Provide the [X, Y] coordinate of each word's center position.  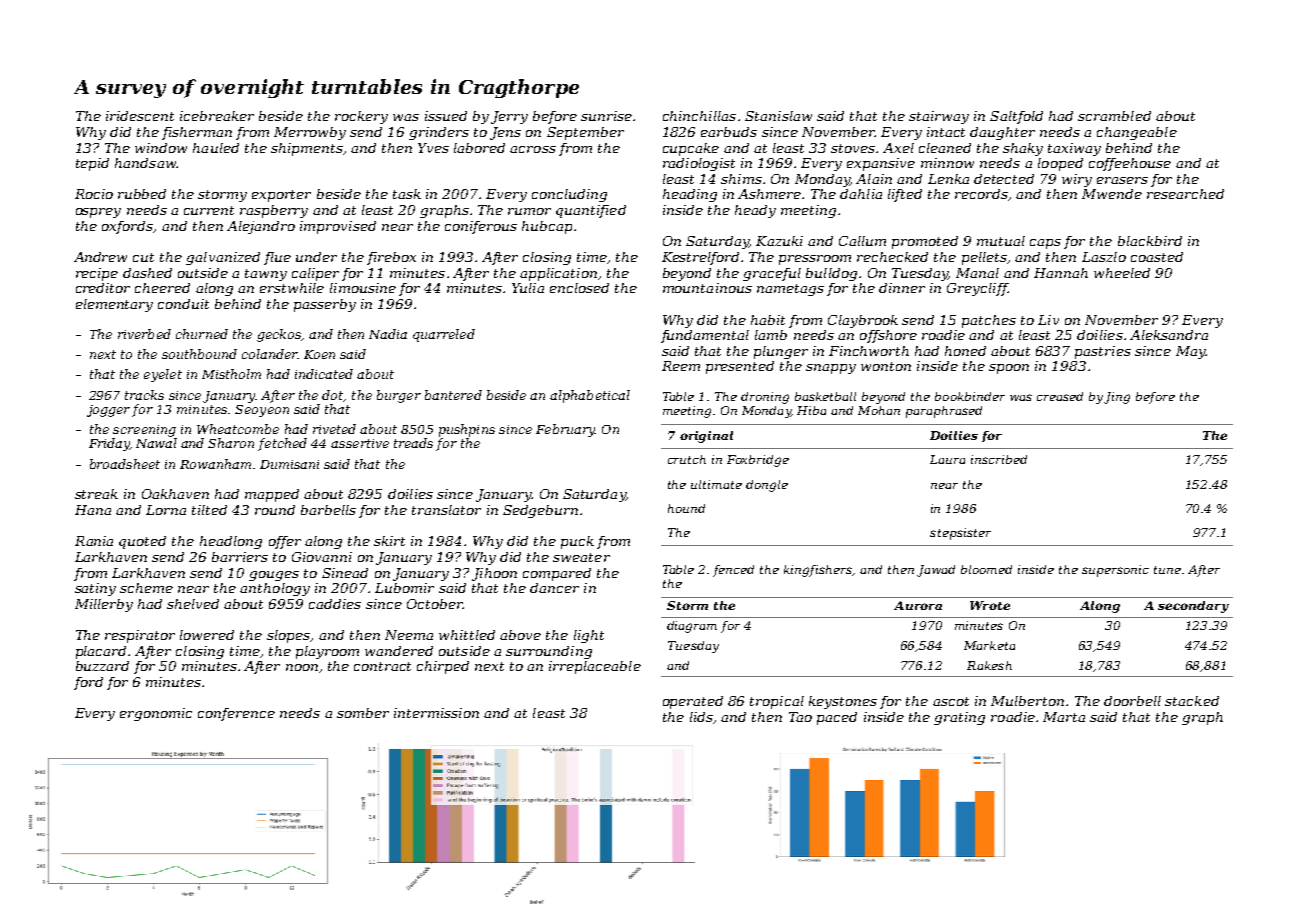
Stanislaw [778, 116]
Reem [681, 366]
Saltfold [1016, 117]
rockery [361, 117]
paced [837, 718]
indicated [324, 374]
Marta [1064, 717]
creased [1060, 396]
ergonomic [156, 714]
